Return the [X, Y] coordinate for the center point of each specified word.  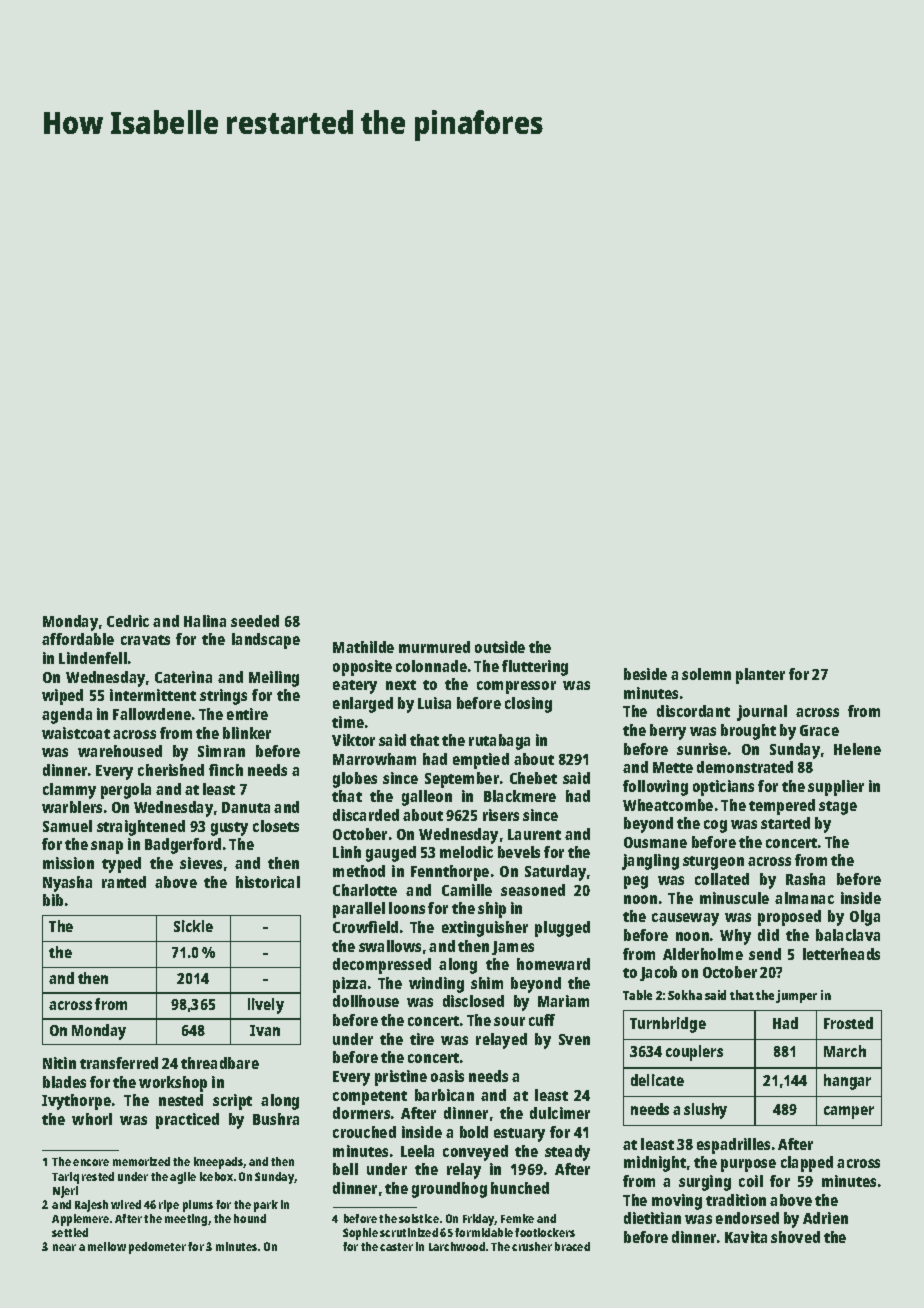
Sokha [685, 995]
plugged [562, 929]
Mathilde [363, 647]
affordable [78, 639]
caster [396, 1247]
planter [760, 676]
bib [53, 900]
